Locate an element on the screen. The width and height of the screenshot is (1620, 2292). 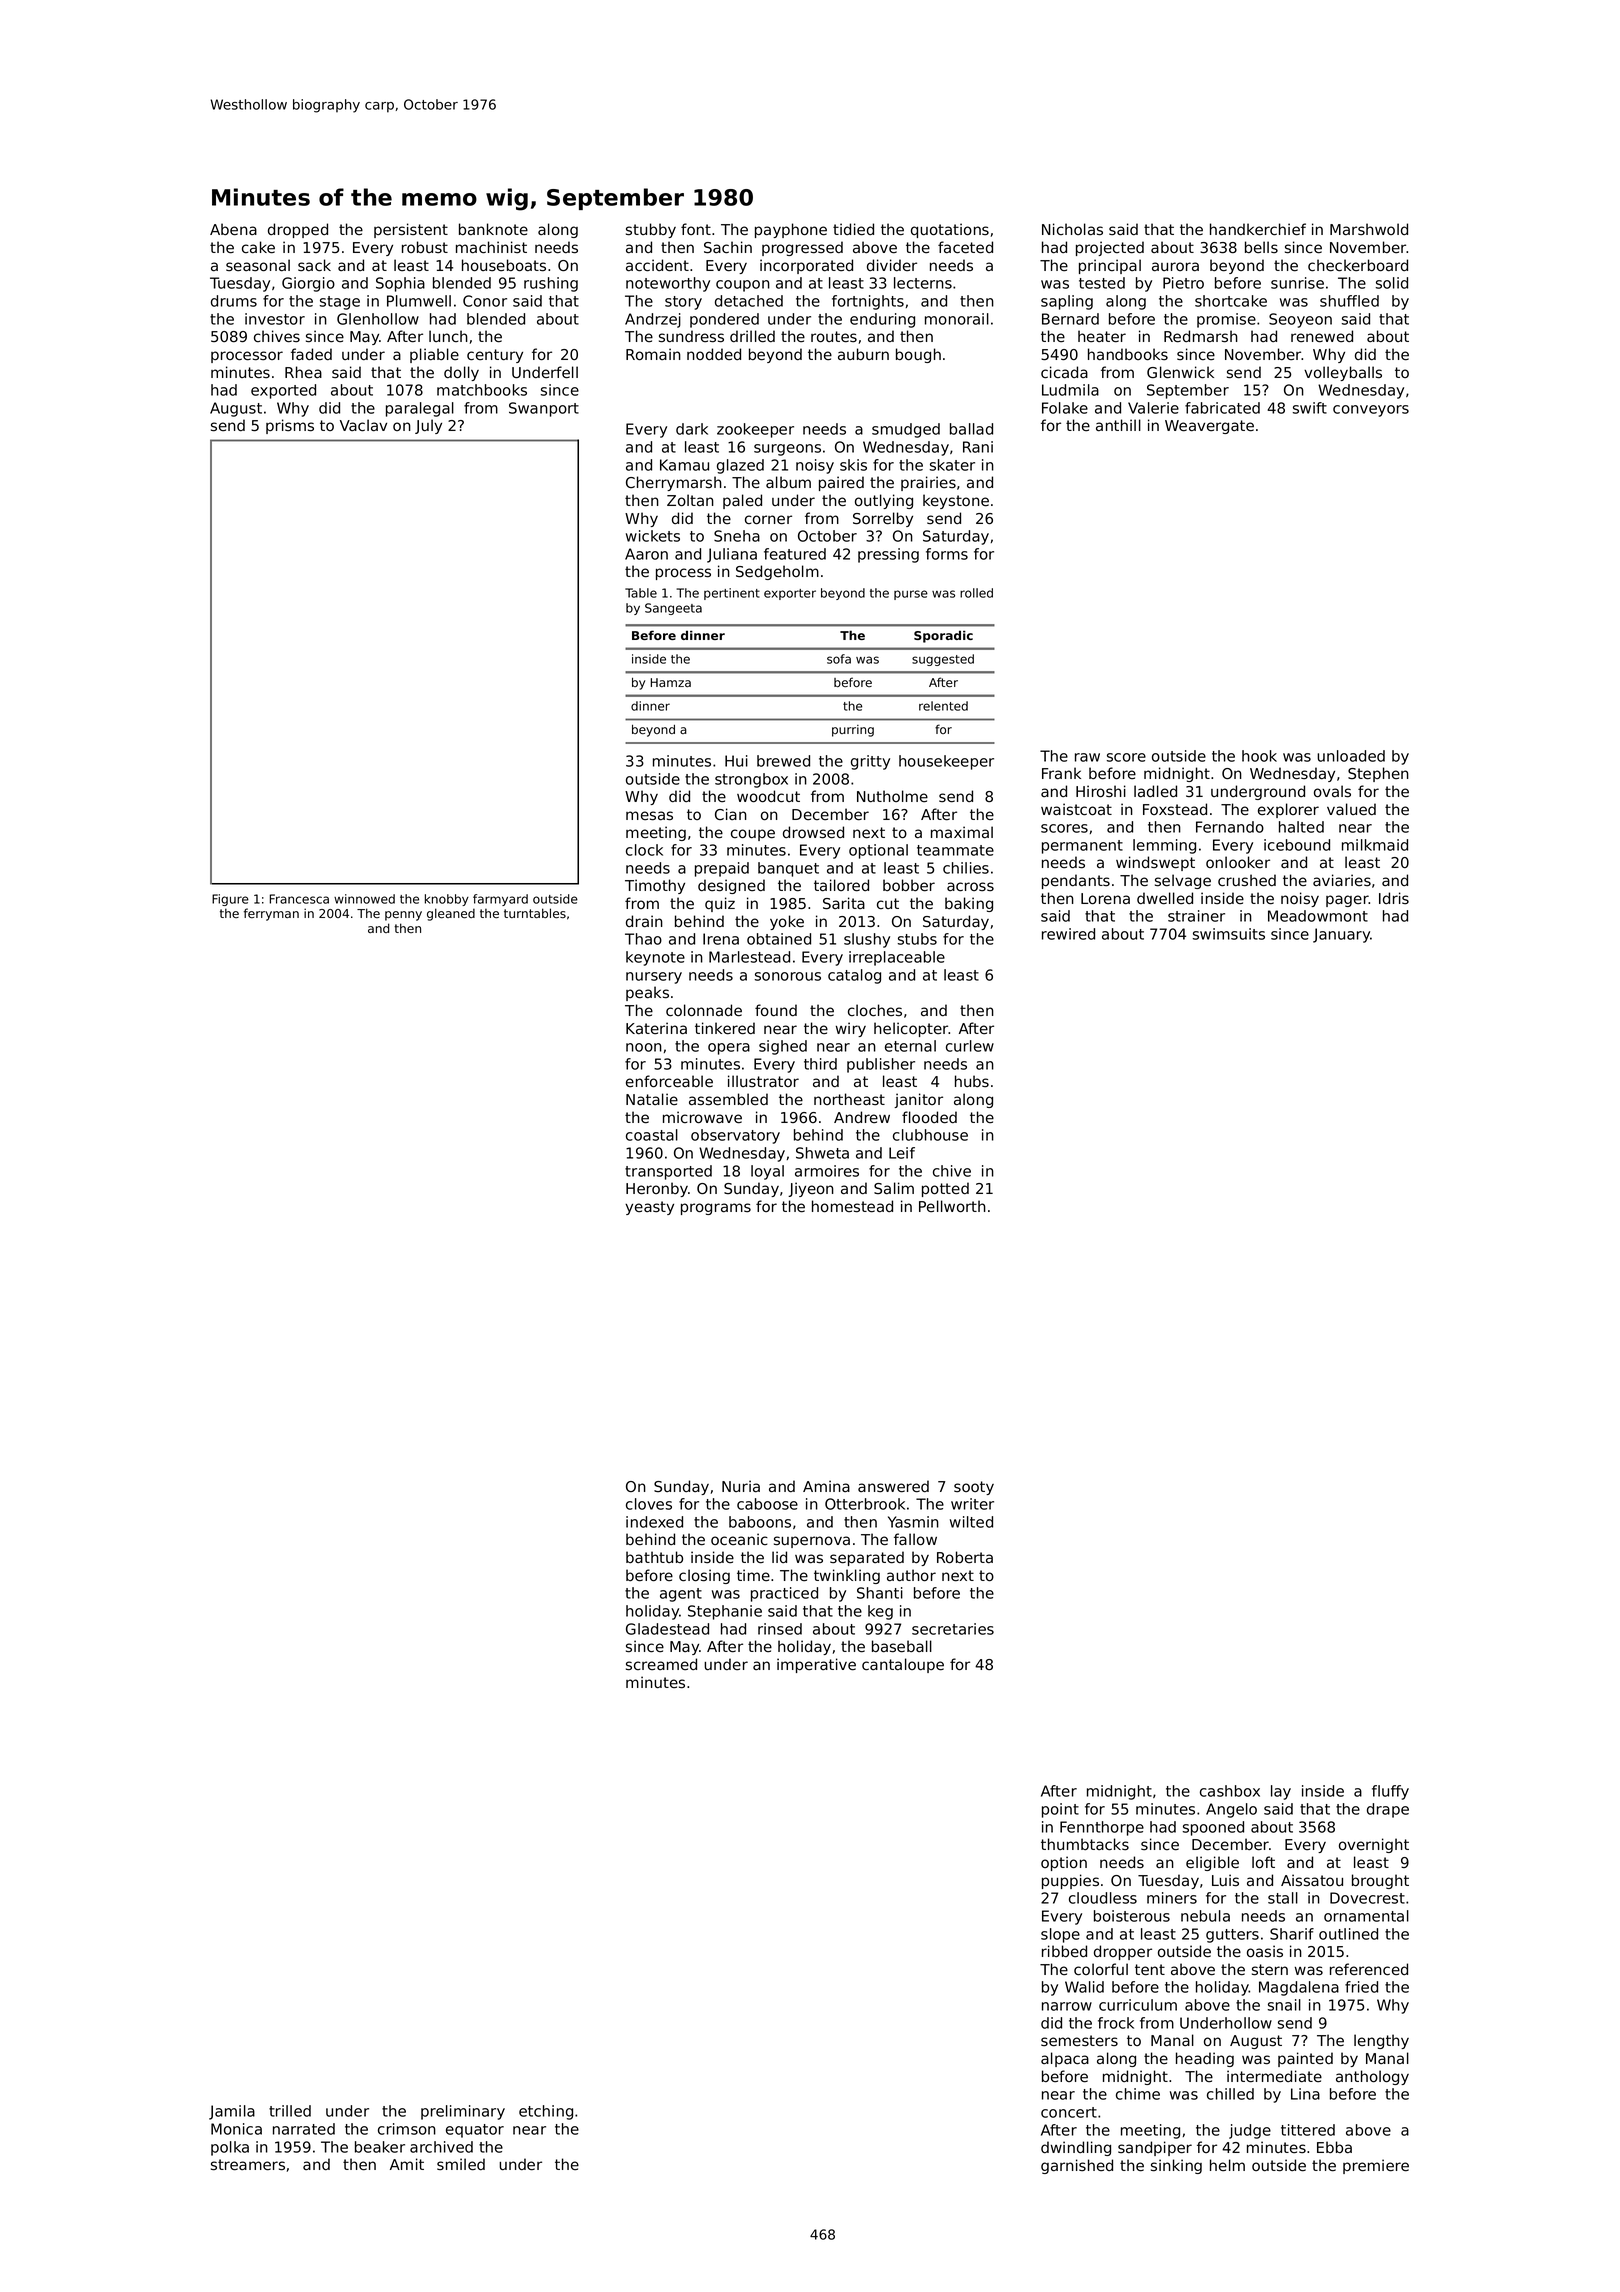
cloves is located at coordinates (649, 1504).
